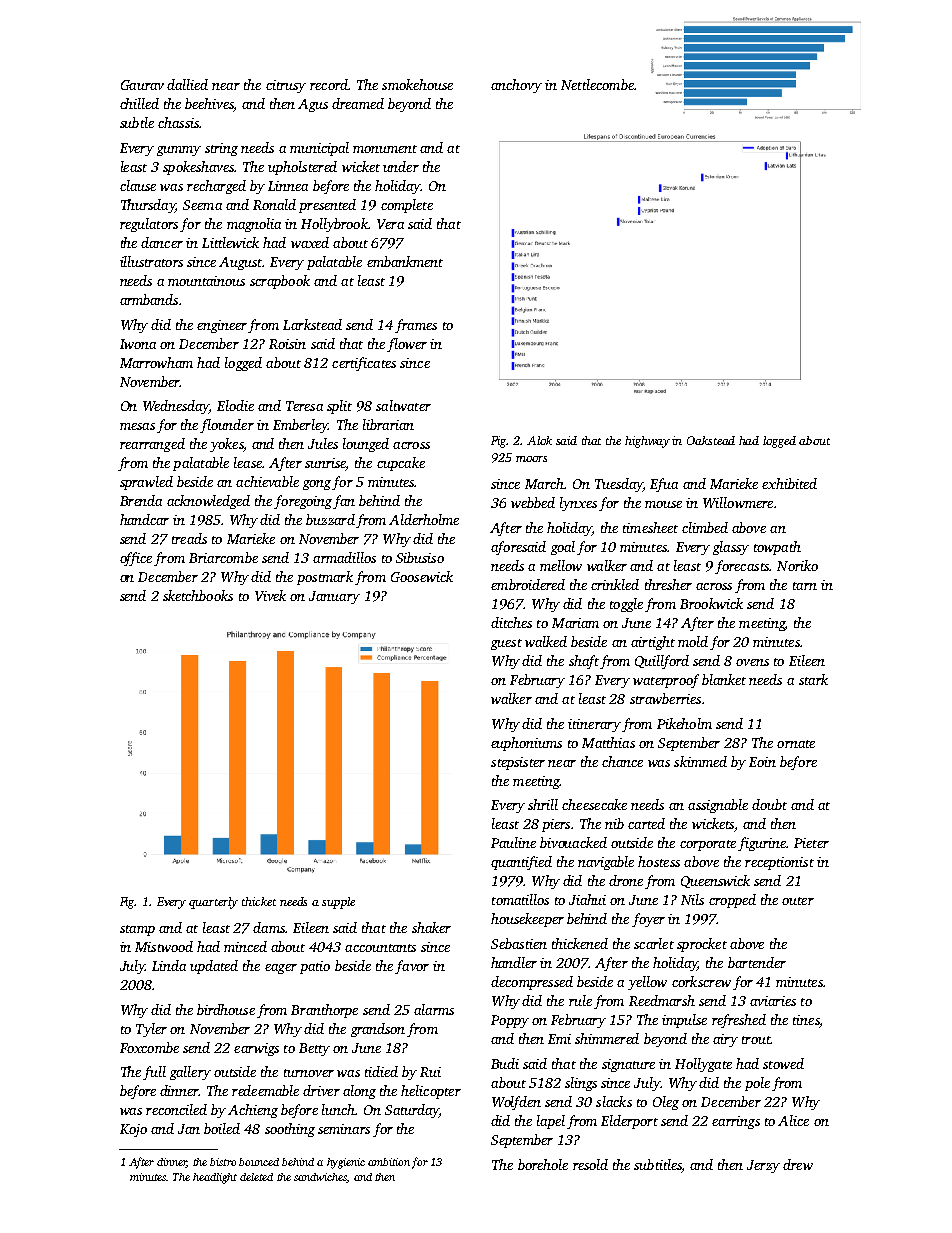  What do you see at coordinates (516, 86) in the page?
I see `anchovy` at bounding box center [516, 86].
